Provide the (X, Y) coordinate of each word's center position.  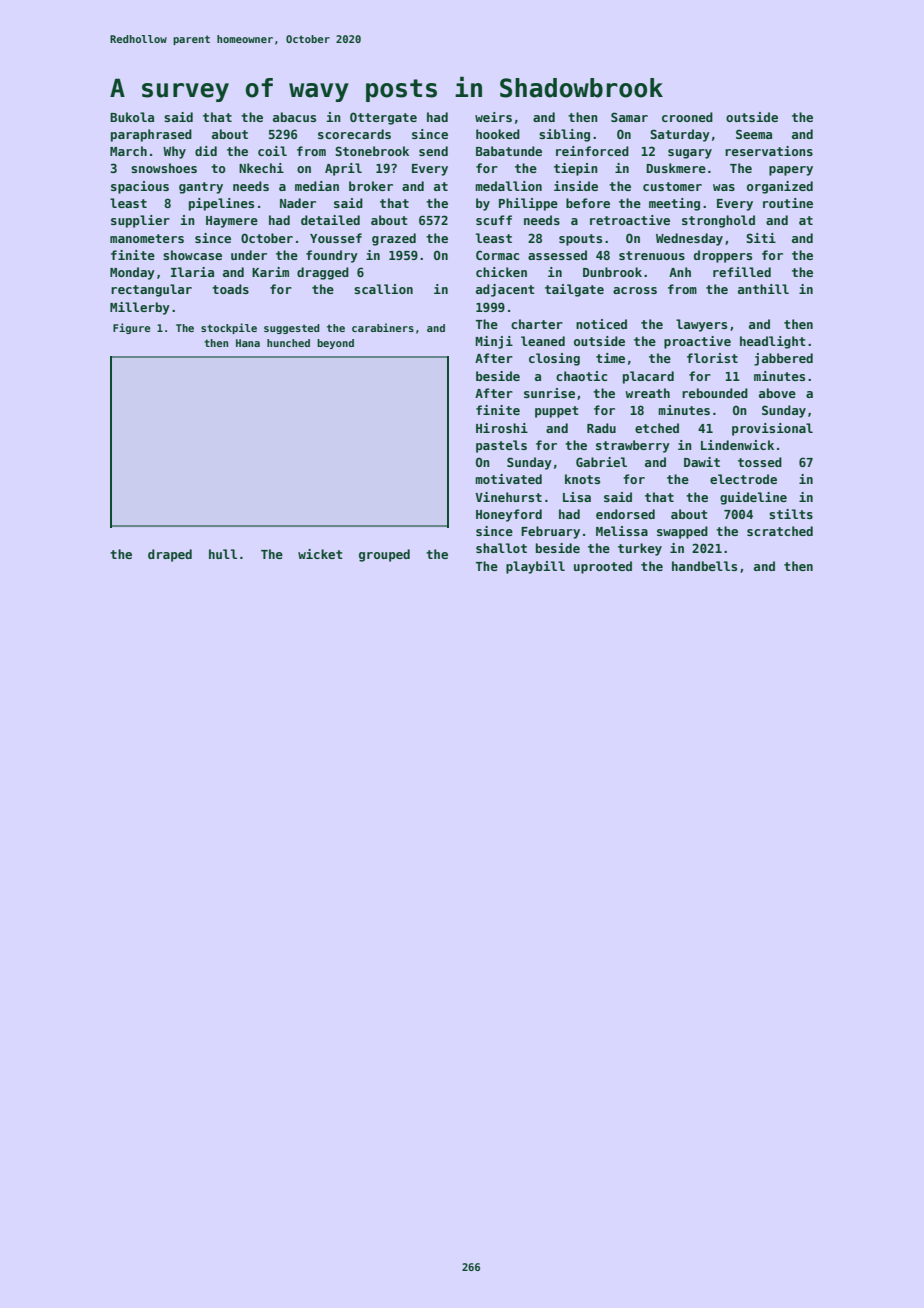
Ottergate (383, 118)
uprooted (603, 567)
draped (170, 555)
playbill (535, 567)
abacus (294, 117)
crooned (687, 117)
